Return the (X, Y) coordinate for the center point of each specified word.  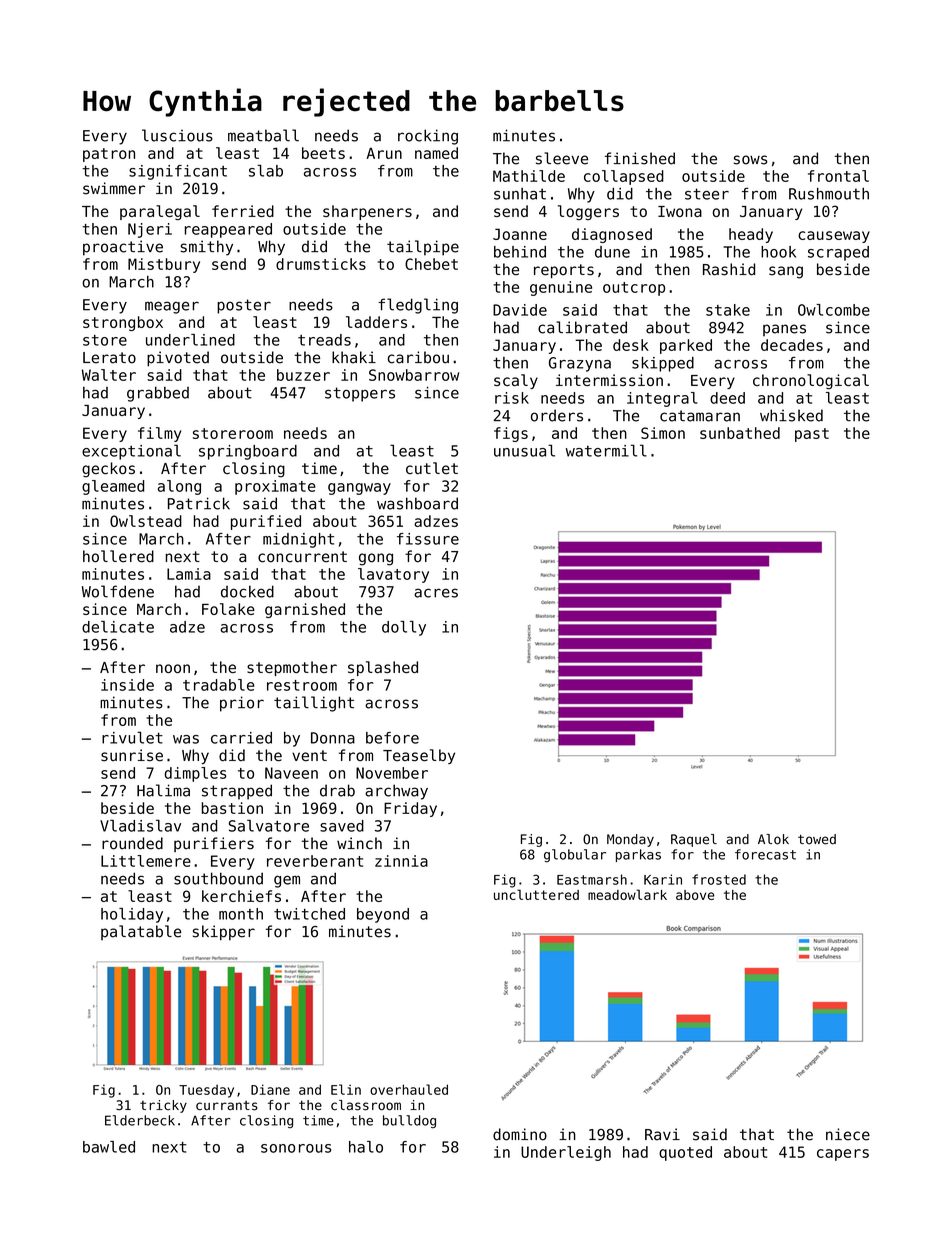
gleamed (113, 487)
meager (172, 307)
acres (436, 593)
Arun (384, 153)
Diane (270, 1089)
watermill (606, 450)
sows (751, 160)
